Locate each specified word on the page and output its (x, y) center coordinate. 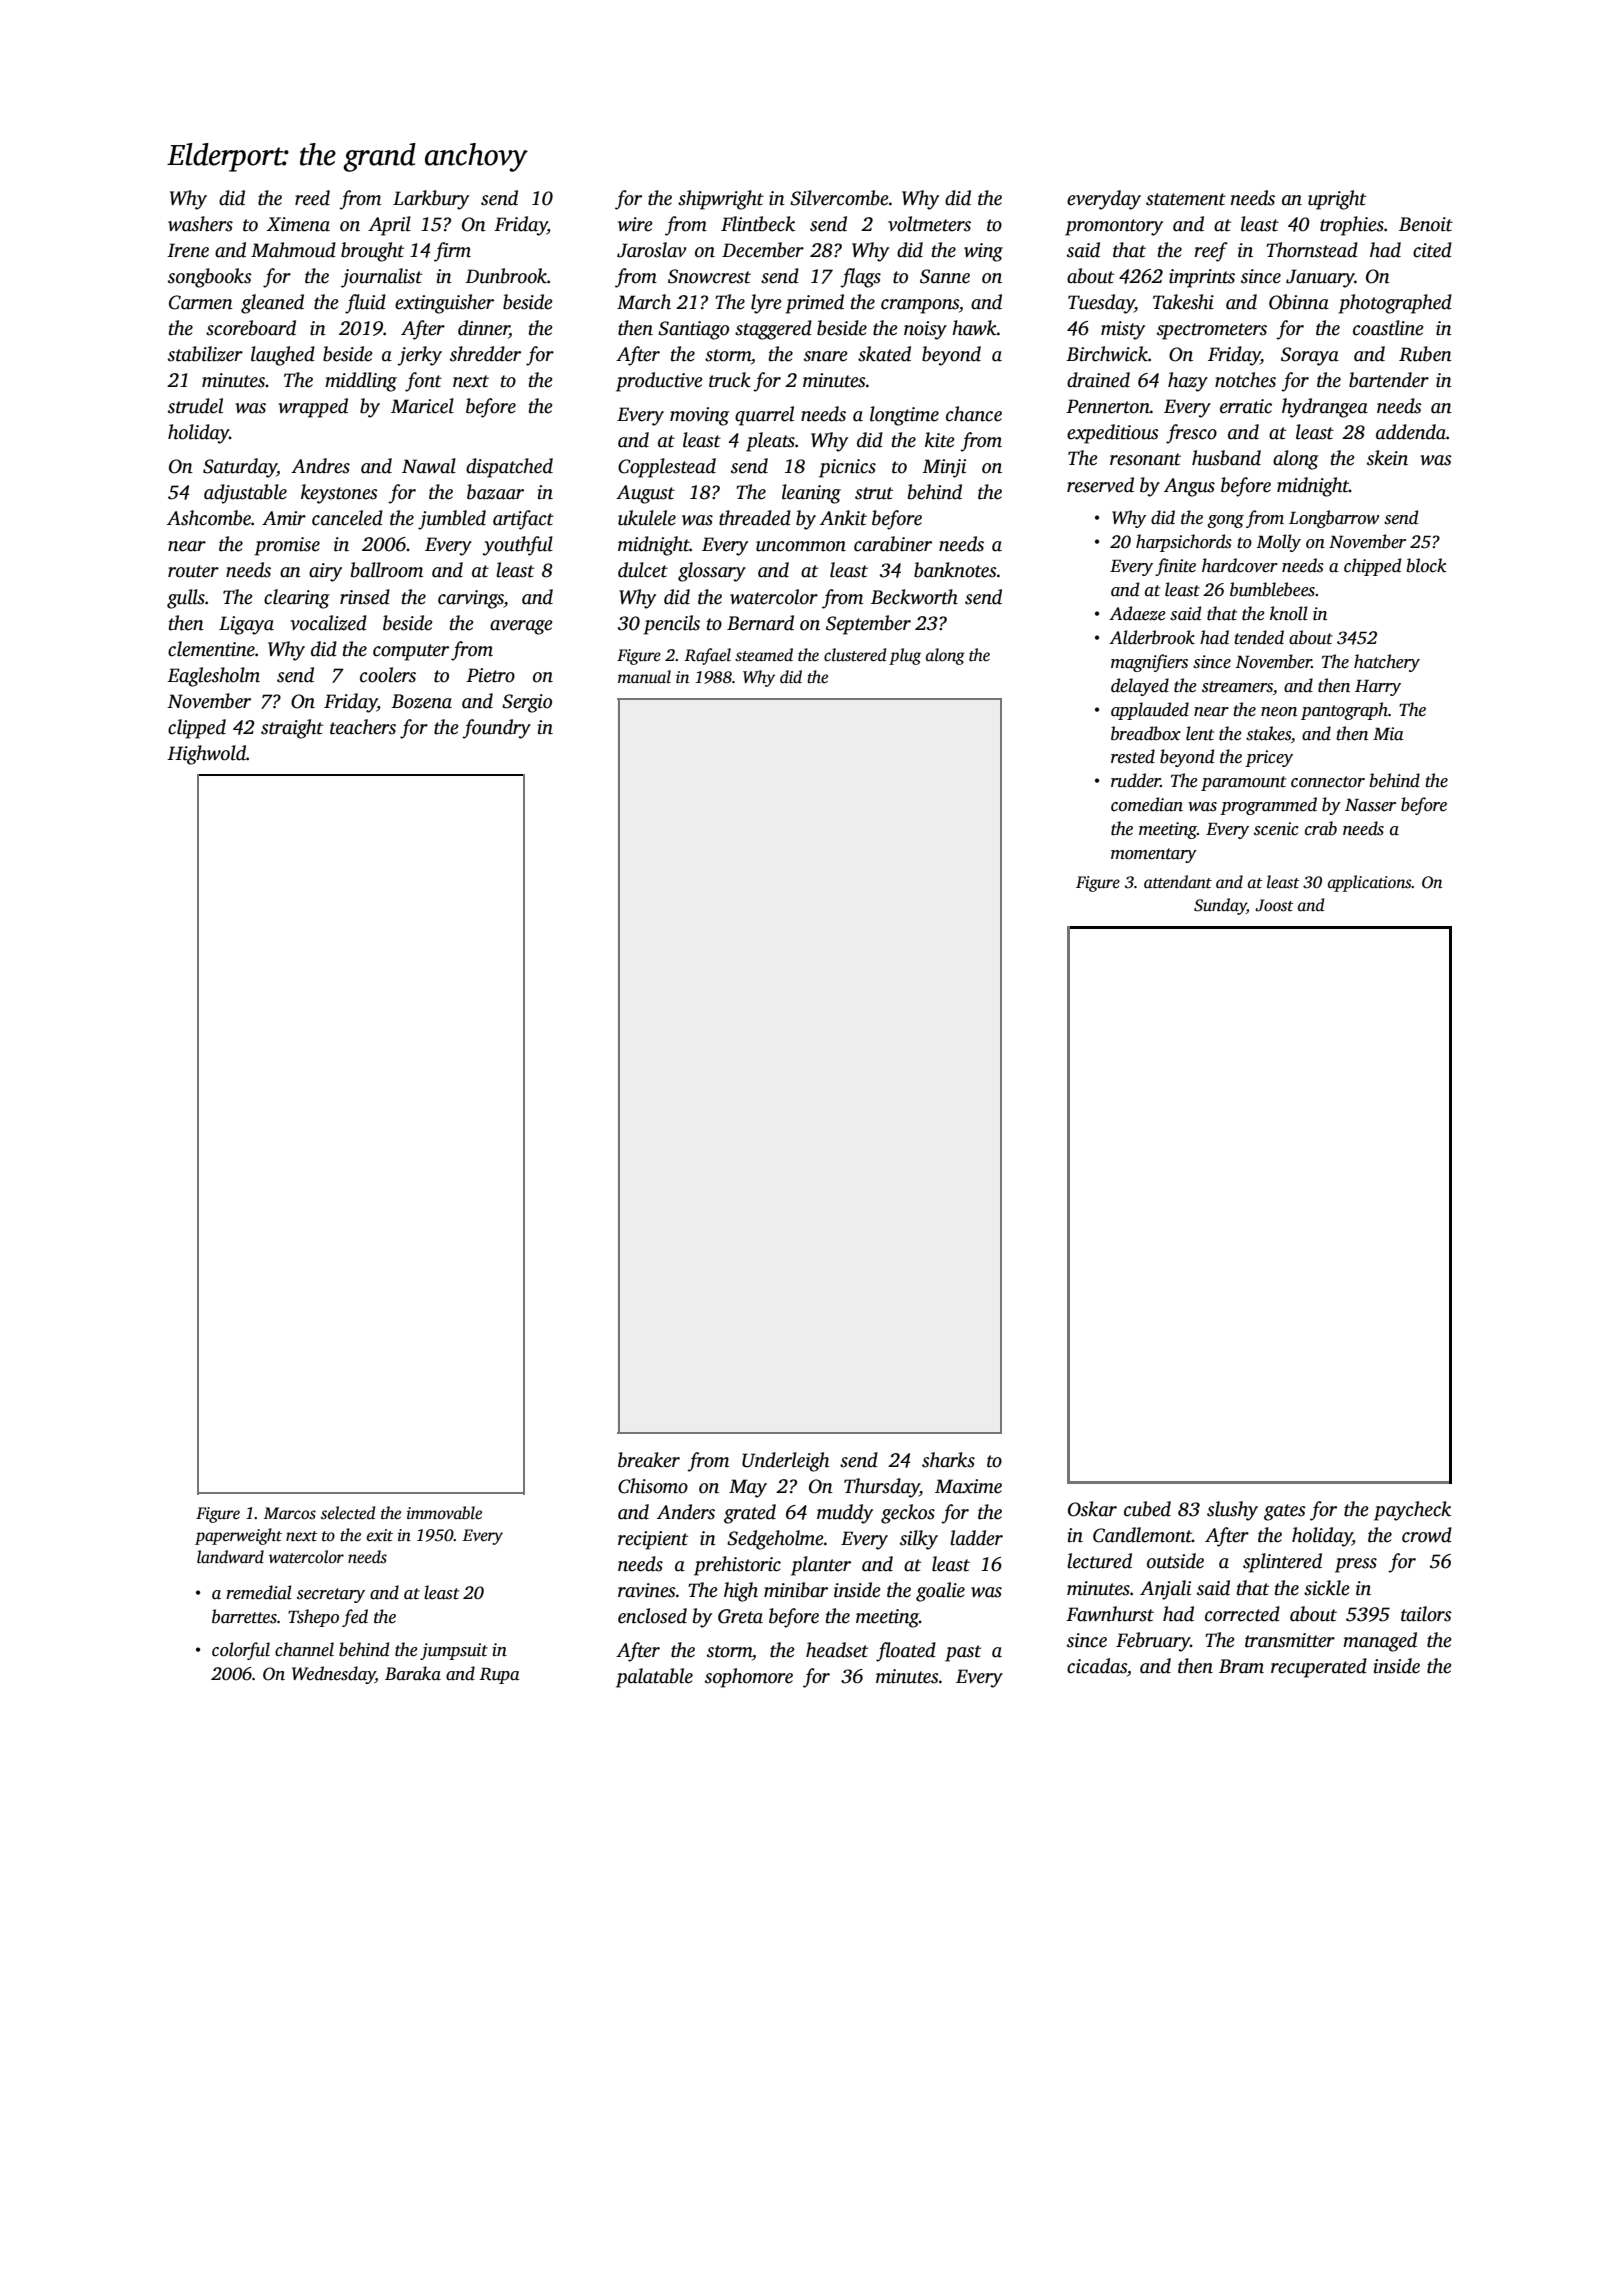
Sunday (1220, 906)
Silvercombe (839, 198)
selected (348, 1513)
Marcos (290, 1513)
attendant (1178, 881)
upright (1337, 200)
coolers (388, 675)
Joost (1274, 905)
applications (1370, 883)
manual (644, 677)
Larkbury (431, 200)
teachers (363, 727)
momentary (1154, 855)
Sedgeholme (775, 1540)
